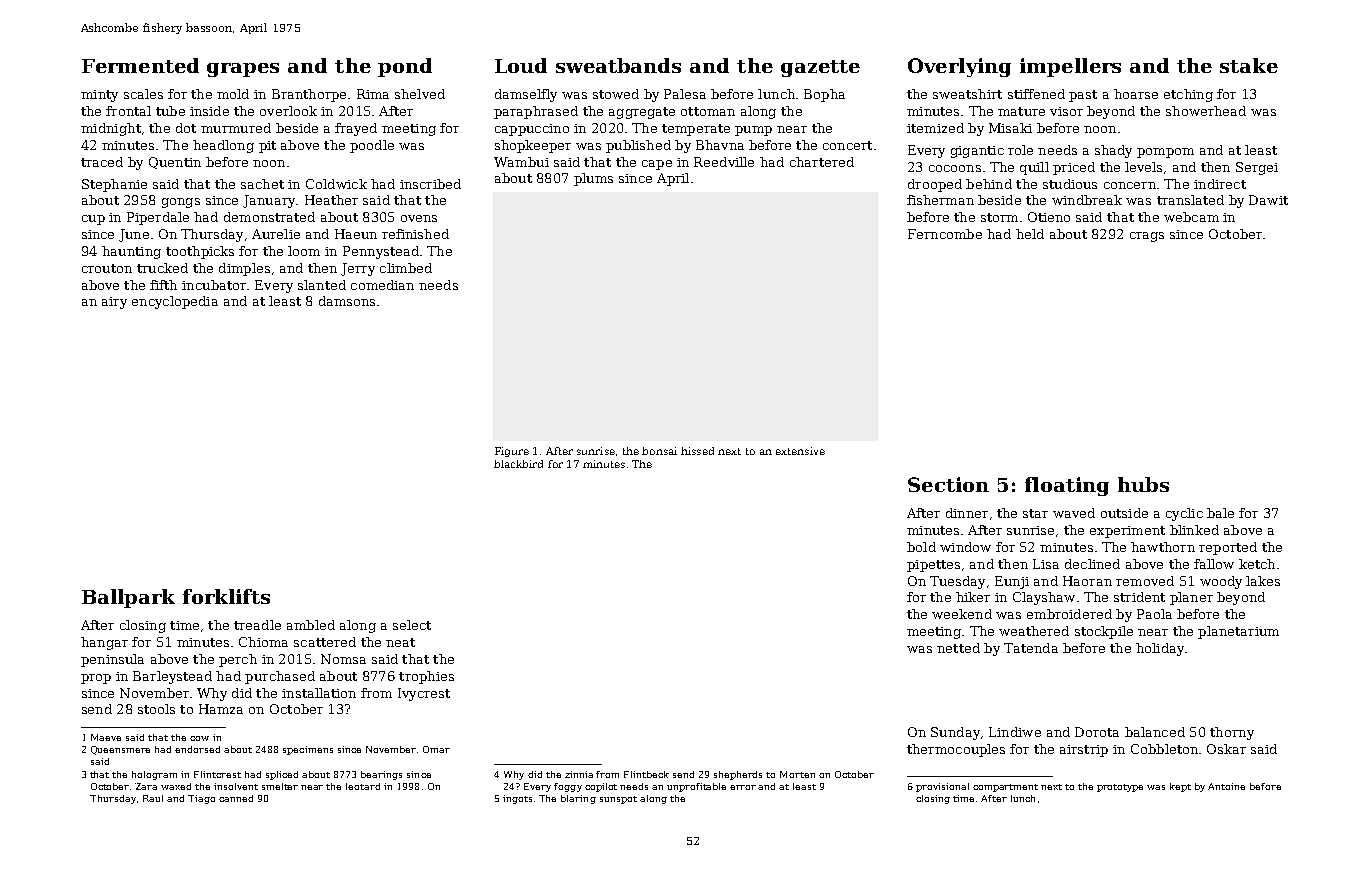  I want to click on Ferncombe, so click(945, 234).
